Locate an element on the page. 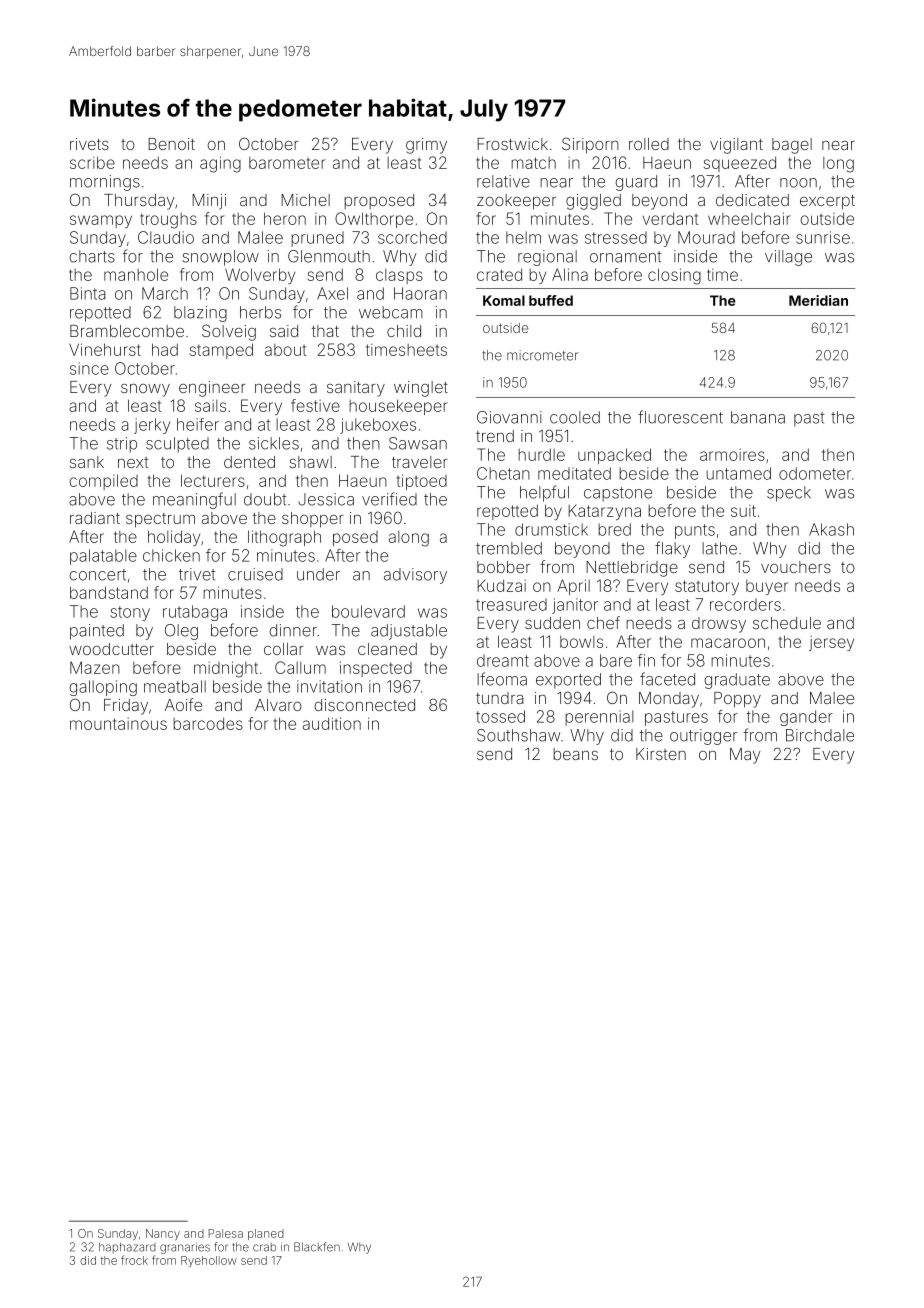 Image resolution: width=924 pixels, height=1308 pixels. May is located at coordinates (745, 756).
